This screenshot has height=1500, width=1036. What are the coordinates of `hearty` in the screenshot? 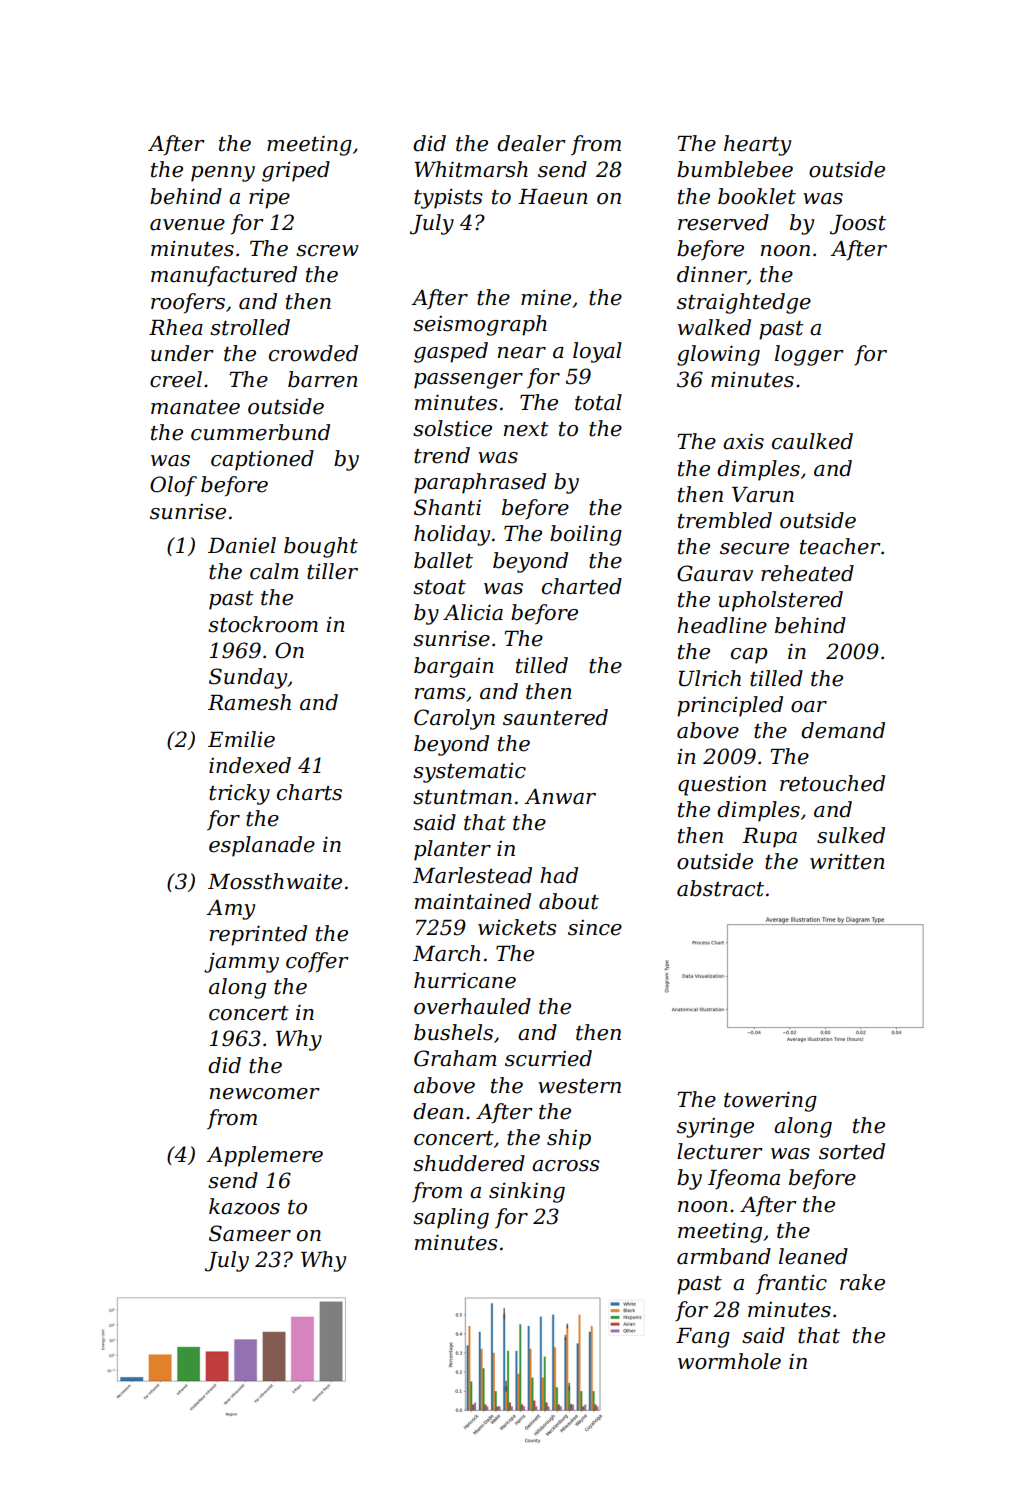 It's located at (757, 145).
